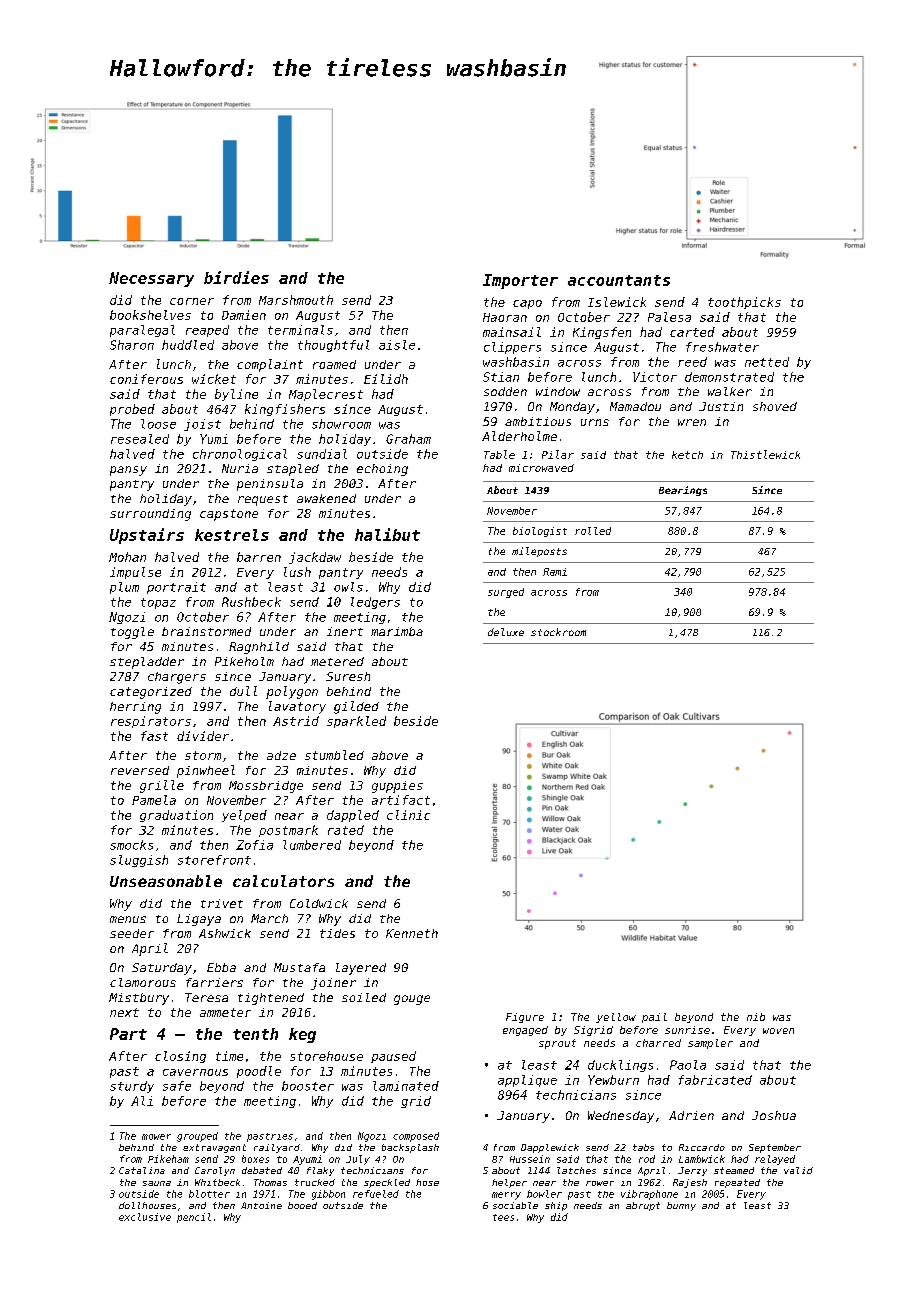  I want to click on echoing, so click(382, 470).
